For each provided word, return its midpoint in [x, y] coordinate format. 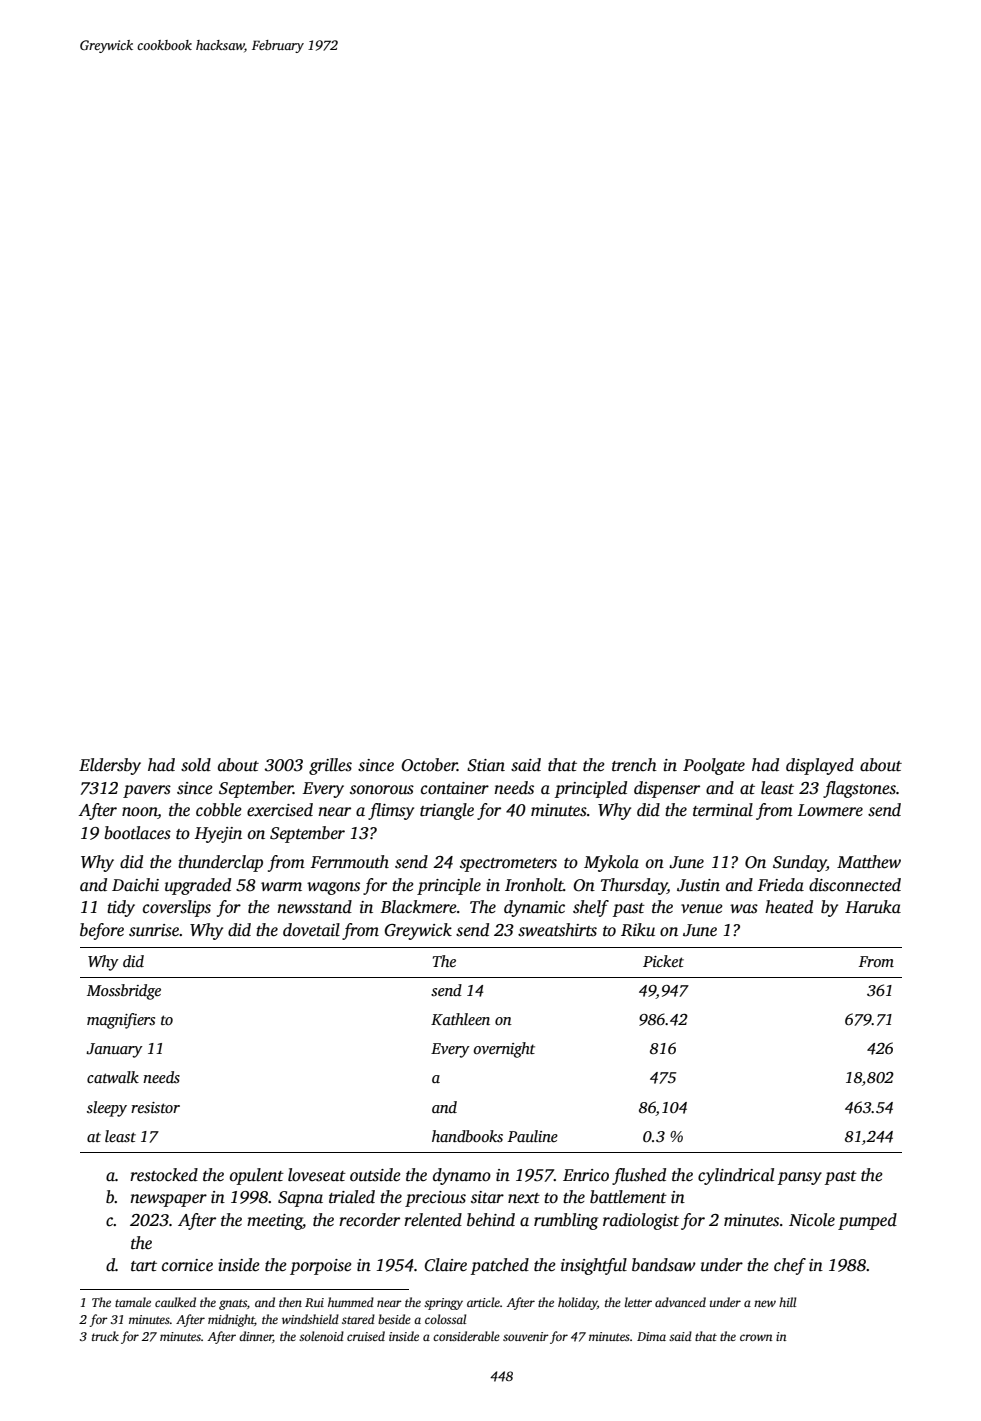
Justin [698, 885]
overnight [504, 1050]
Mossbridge [124, 992]
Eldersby [110, 766]
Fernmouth [349, 862]
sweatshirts [557, 930]
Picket [663, 961]
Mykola [611, 863]
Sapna [300, 1199]
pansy [799, 1178]
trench [634, 765]
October [429, 765]
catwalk [113, 1077]
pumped [867, 1221]
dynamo [462, 1176]
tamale [133, 1302]
